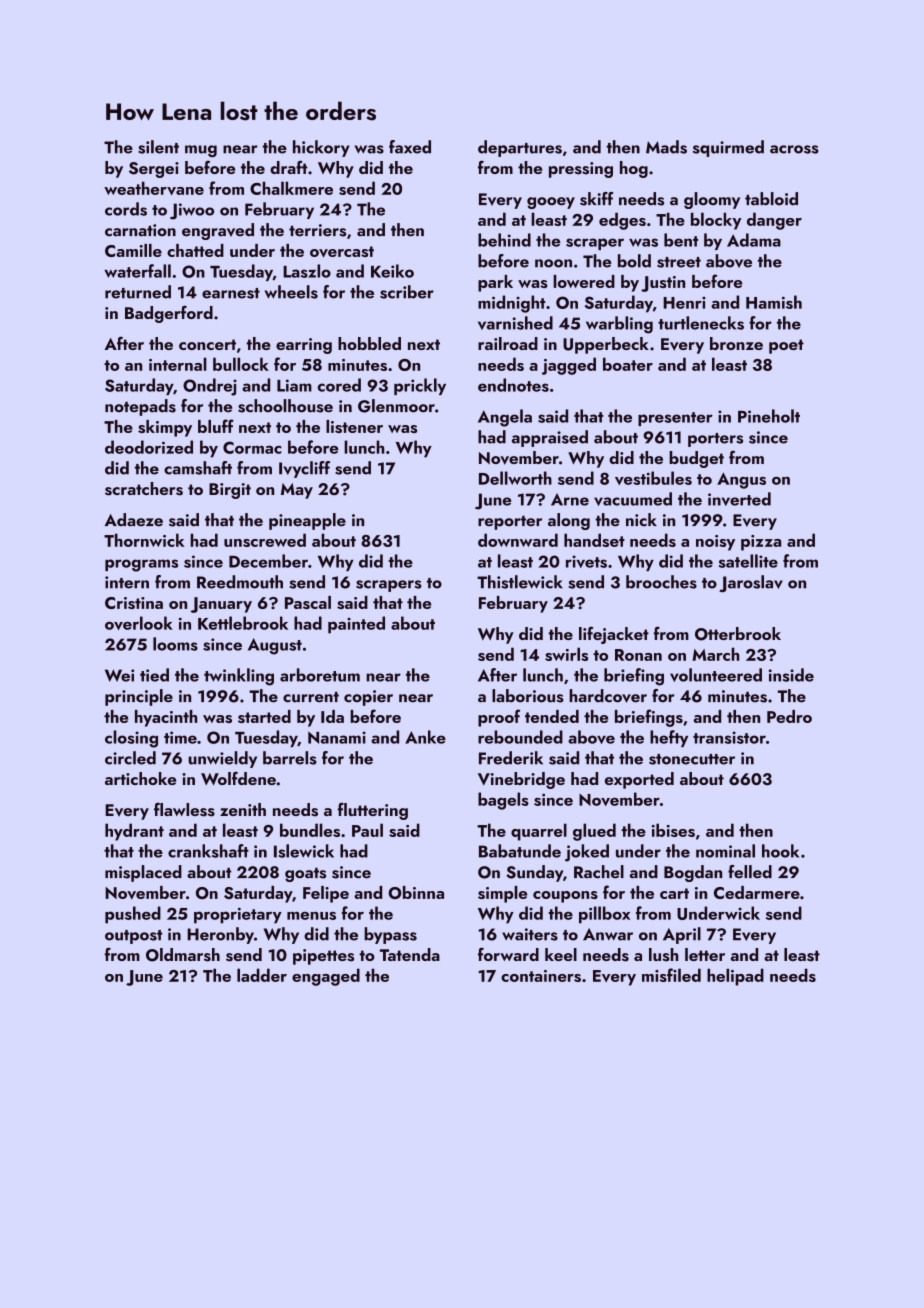  Describe the element at coordinates (666, 147) in the screenshot. I see `Mads` at that location.
